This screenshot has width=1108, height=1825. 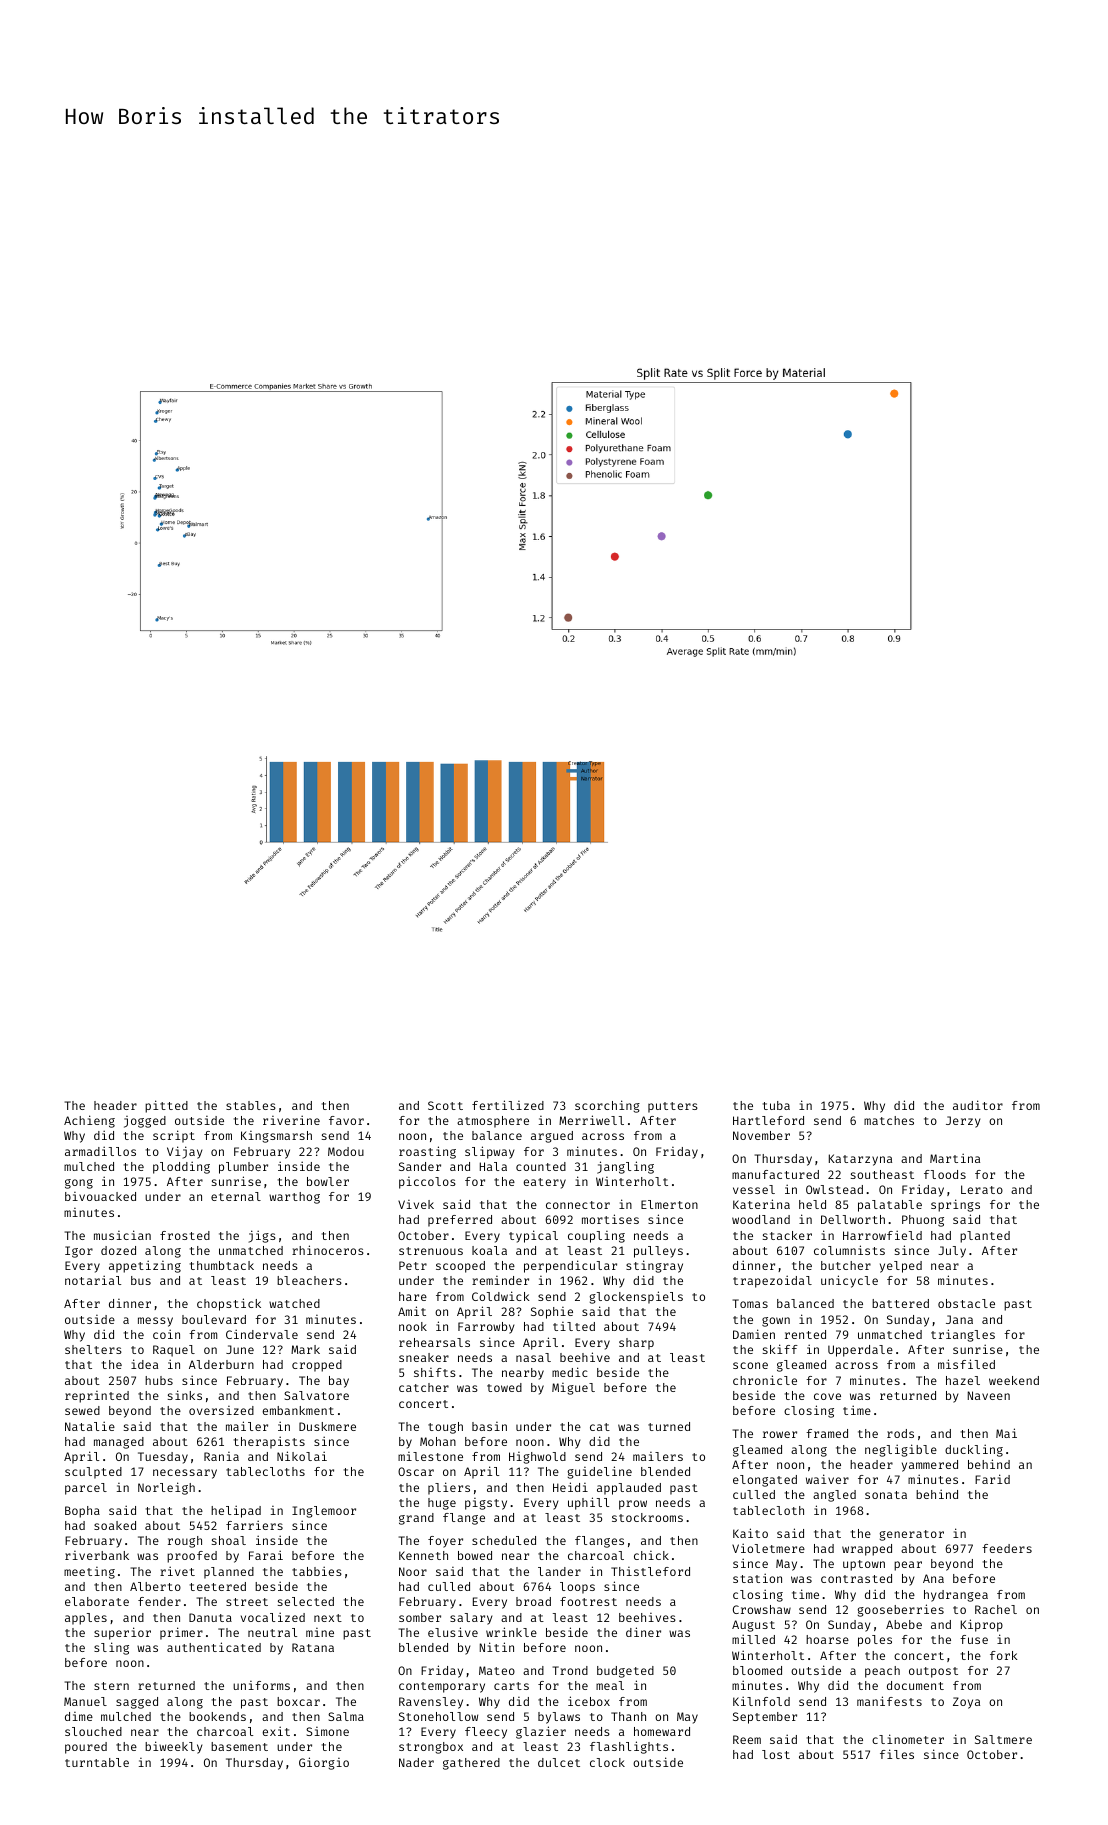 What do you see at coordinates (324, 1763) in the screenshot?
I see `Giorgio` at bounding box center [324, 1763].
